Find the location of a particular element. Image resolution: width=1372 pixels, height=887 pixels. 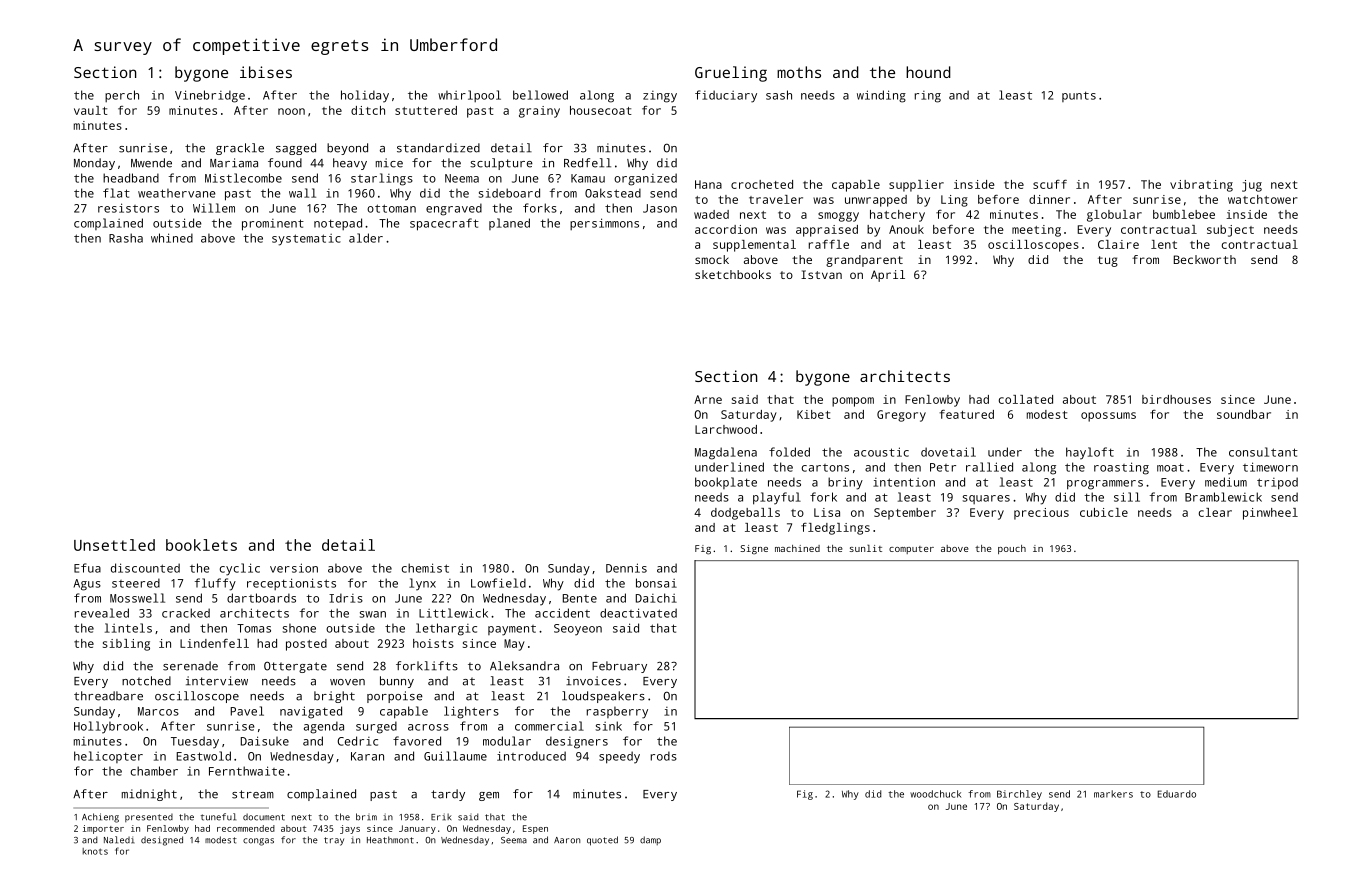

damp is located at coordinates (650, 840).
